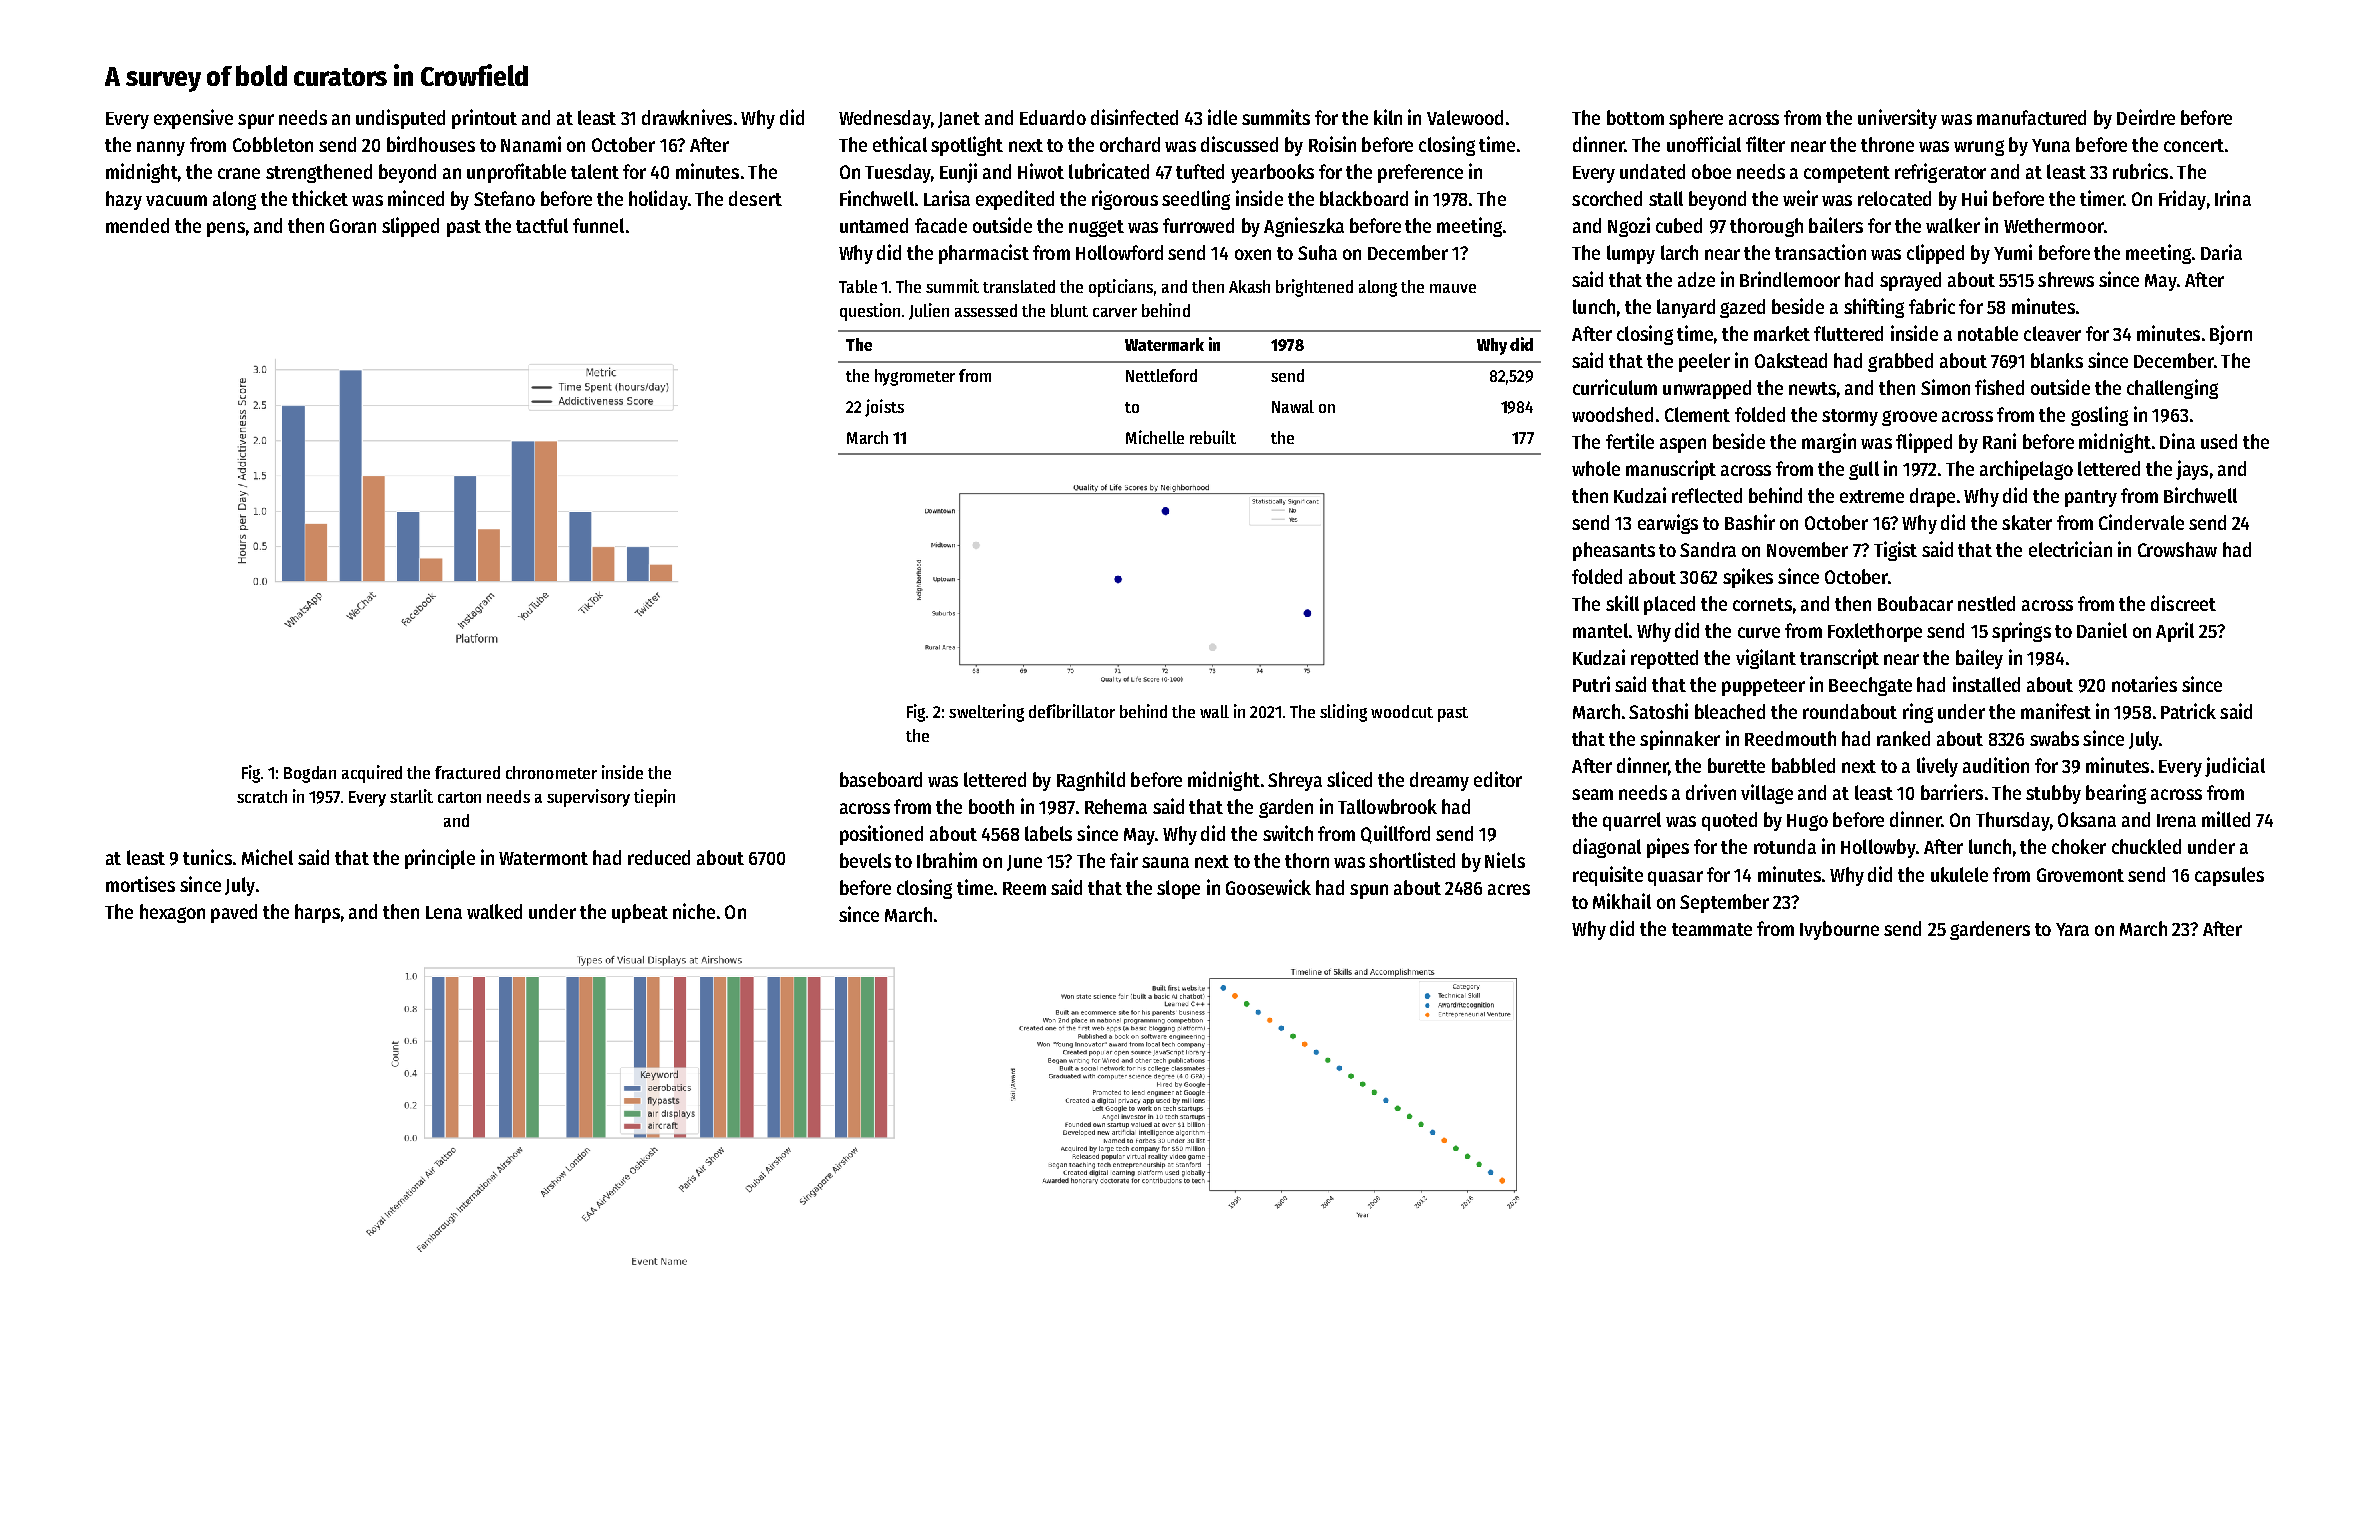  I want to click on Daniel, so click(2102, 630).
